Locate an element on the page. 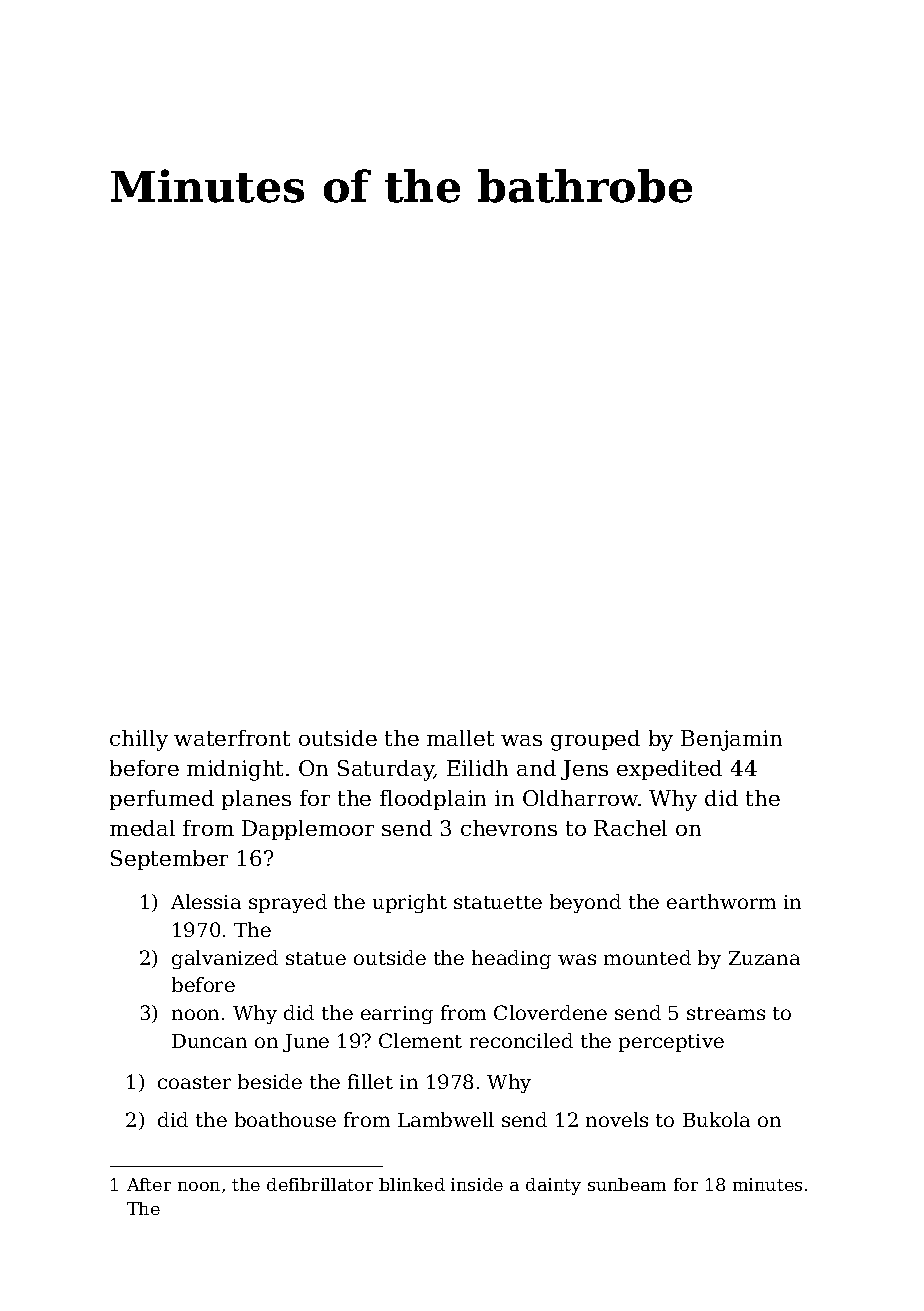 The width and height of the page is (924, 1311). heading is located at coordinates (511, 959).
